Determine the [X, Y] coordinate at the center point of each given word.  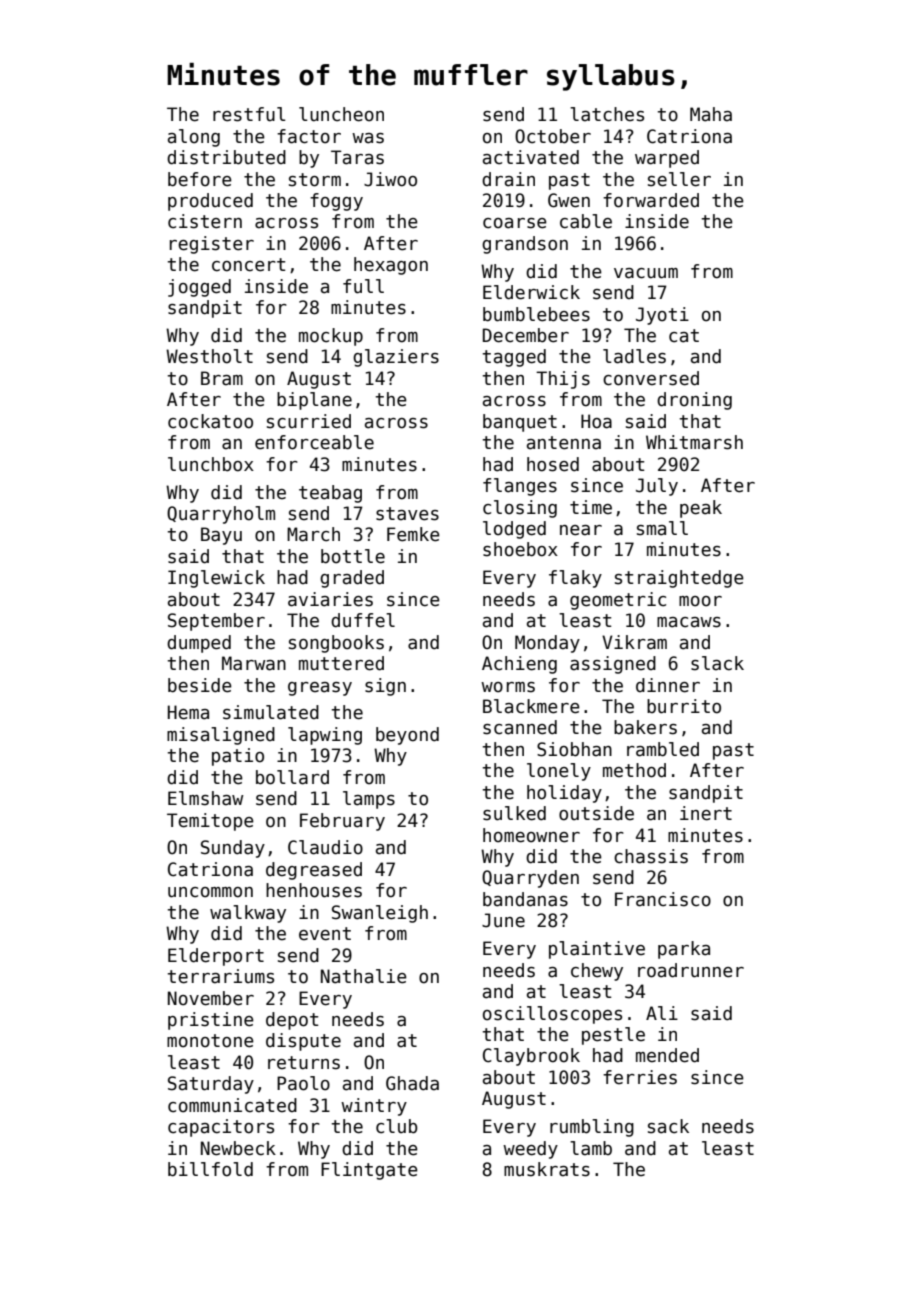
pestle [613, 1036]
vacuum [646, 273]
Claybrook [531, 1057]
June [503, 920]
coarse [515, 223]
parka [684, 950]
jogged [199, 288]
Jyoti [662, 316]
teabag [330, 494]
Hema [188, 712]
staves [407, 514]
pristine [211, 1021]
